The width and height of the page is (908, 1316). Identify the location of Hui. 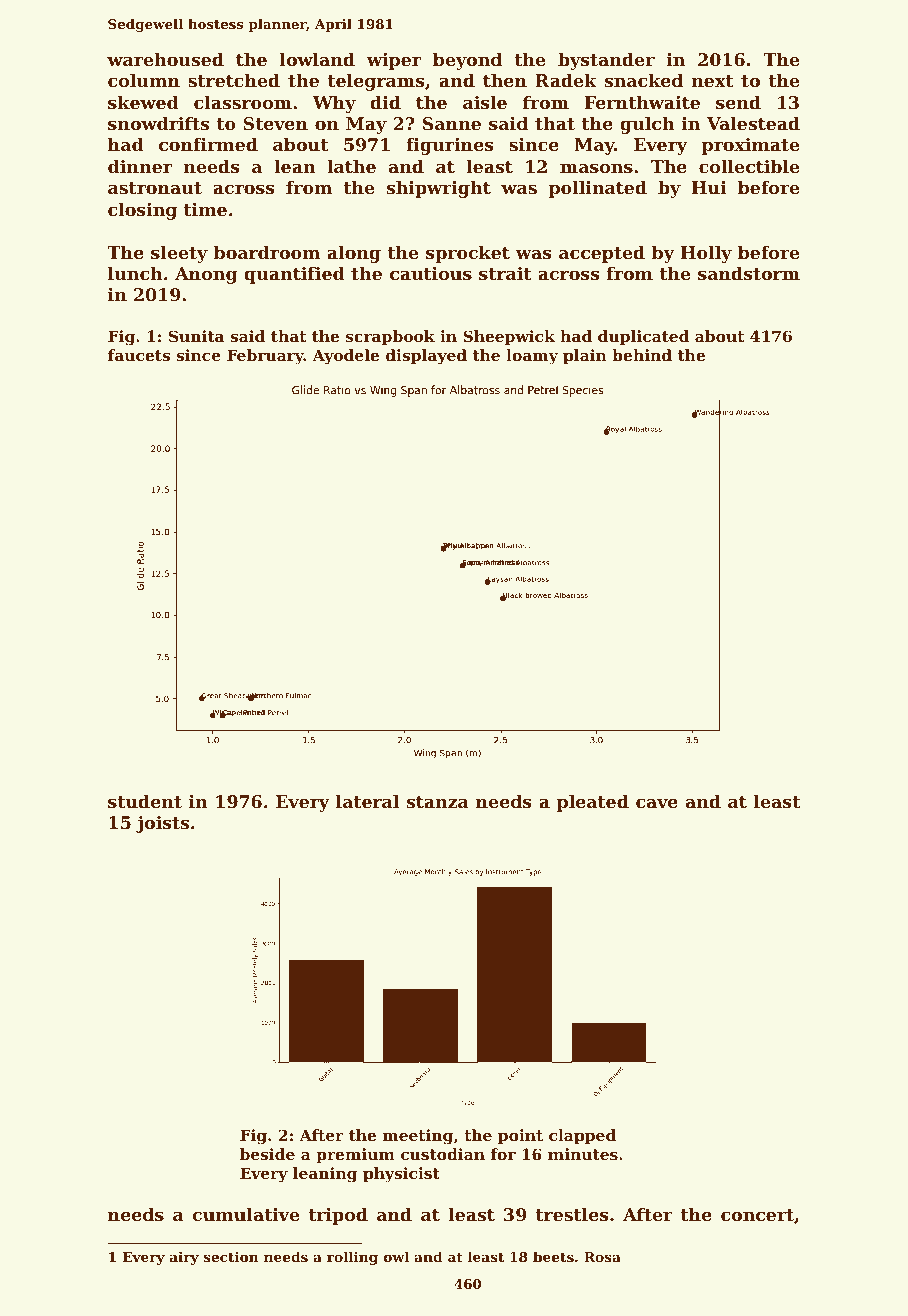
(709, 187).
